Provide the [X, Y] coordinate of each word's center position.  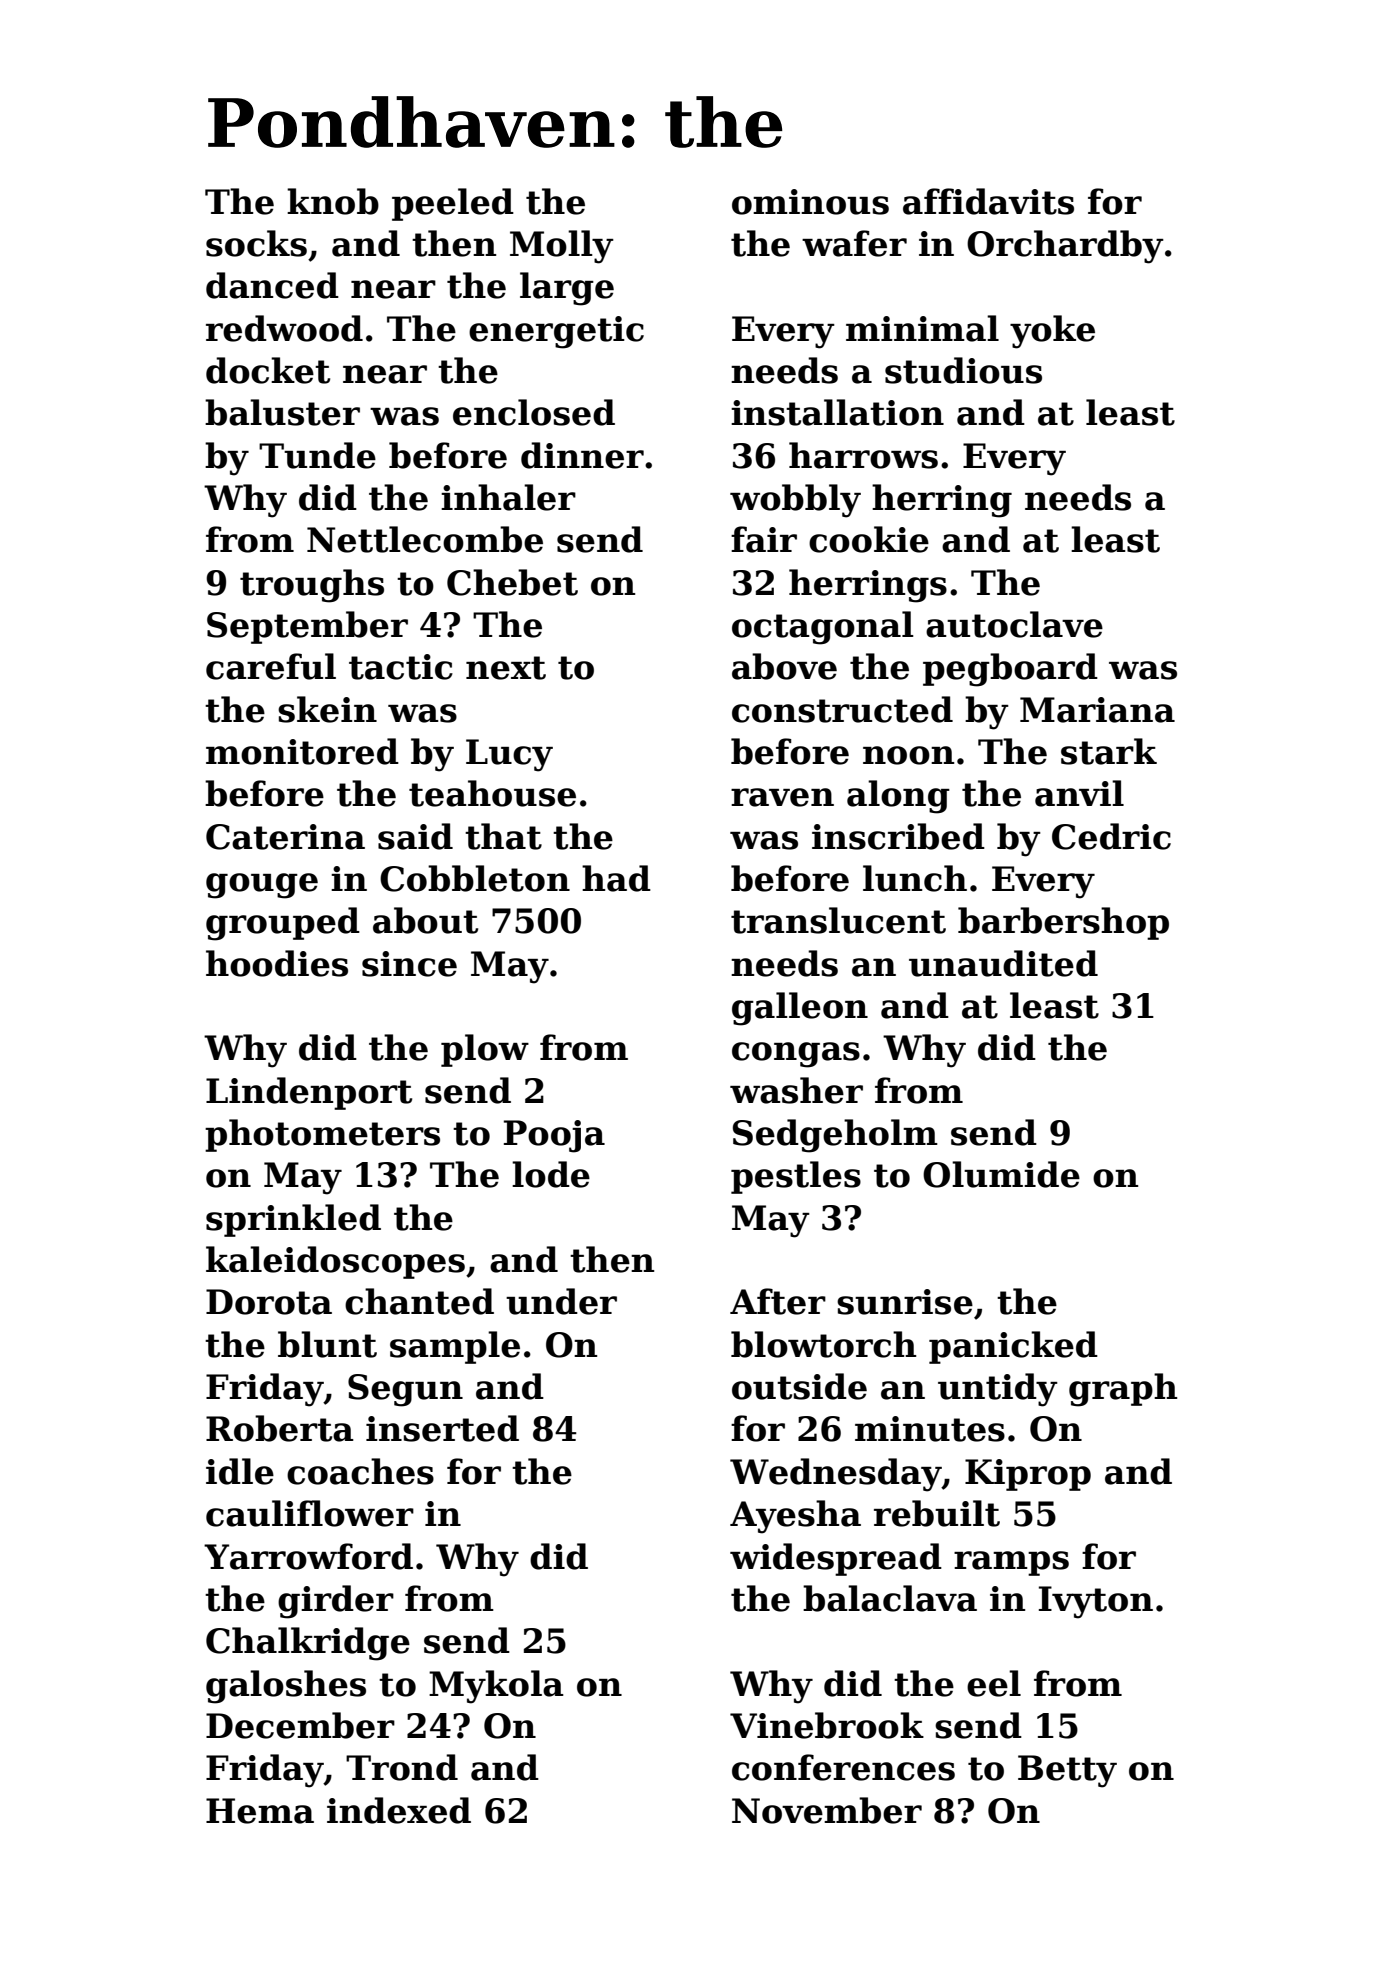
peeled [453, 204]
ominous [810, 202]
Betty [1067, 1771]
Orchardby [1065, 247]
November [827, 1810]
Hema [260, 1811]
